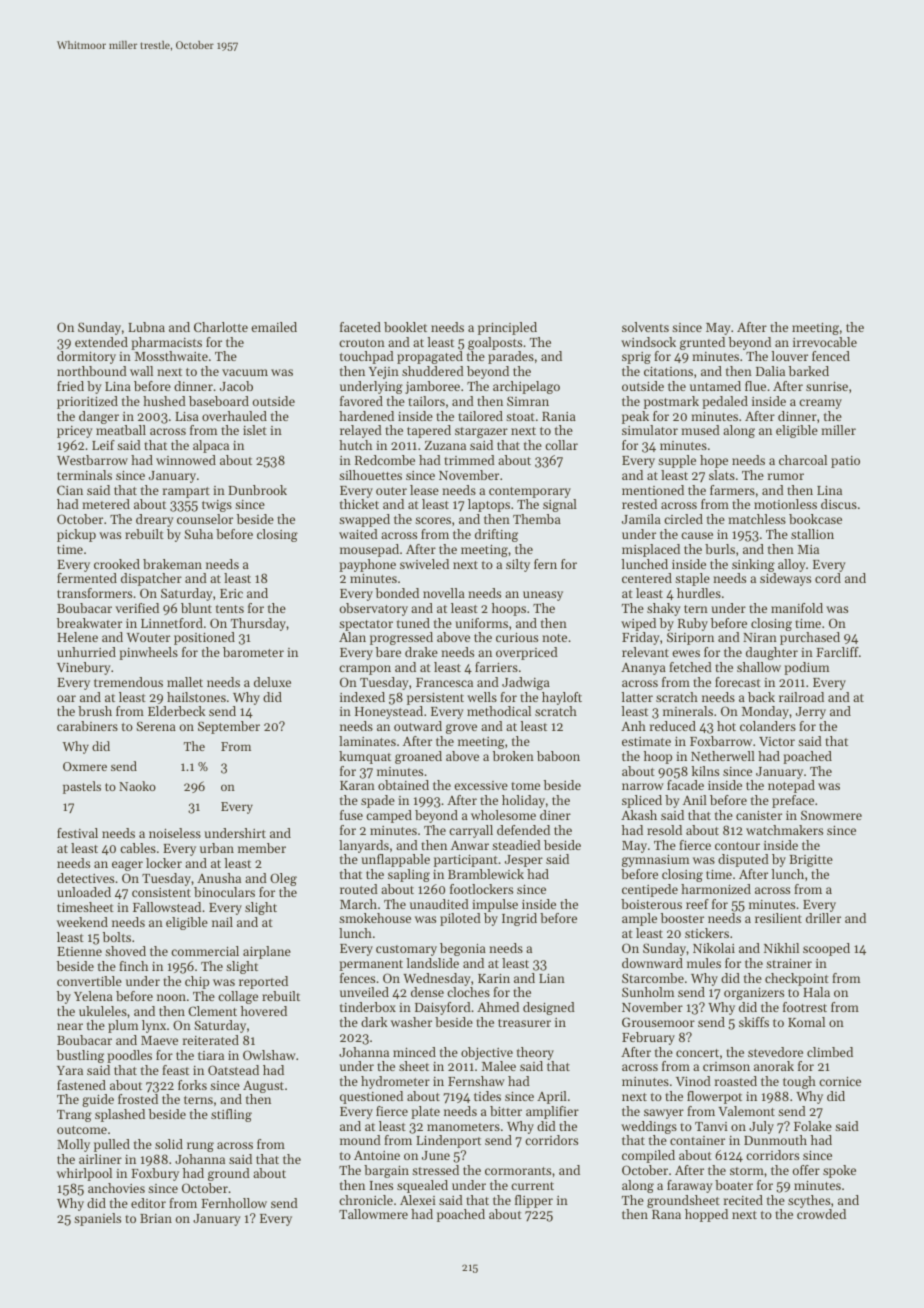 This screenshot has height=1308, width=924. What do you see at coordinates (797, 608) in the screenshot?
I see `manifold` at bounding box center [797, 608].
